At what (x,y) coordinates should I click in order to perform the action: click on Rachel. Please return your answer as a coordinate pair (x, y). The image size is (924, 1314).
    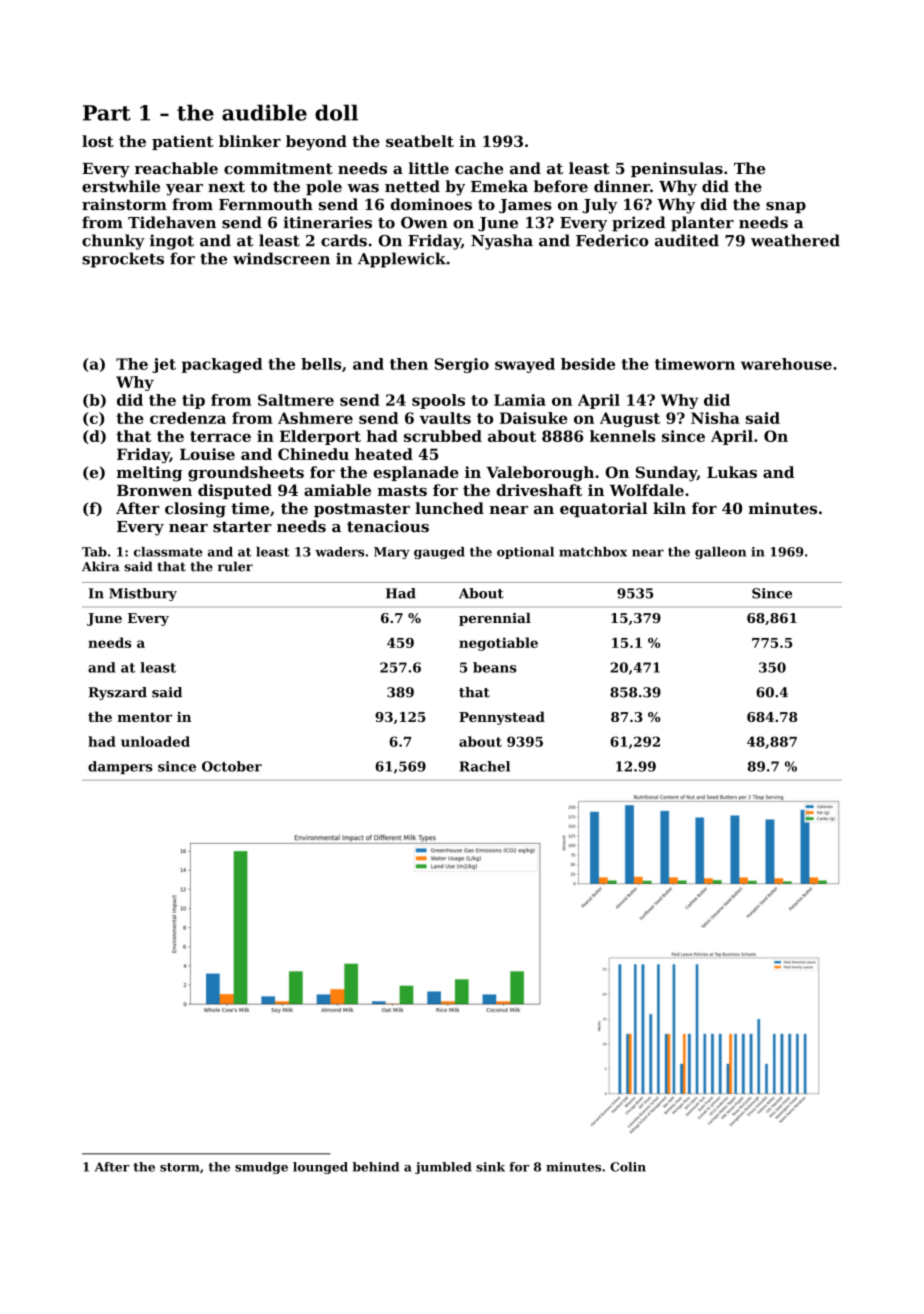
    Looking at the image, I should click on (485, 766).
